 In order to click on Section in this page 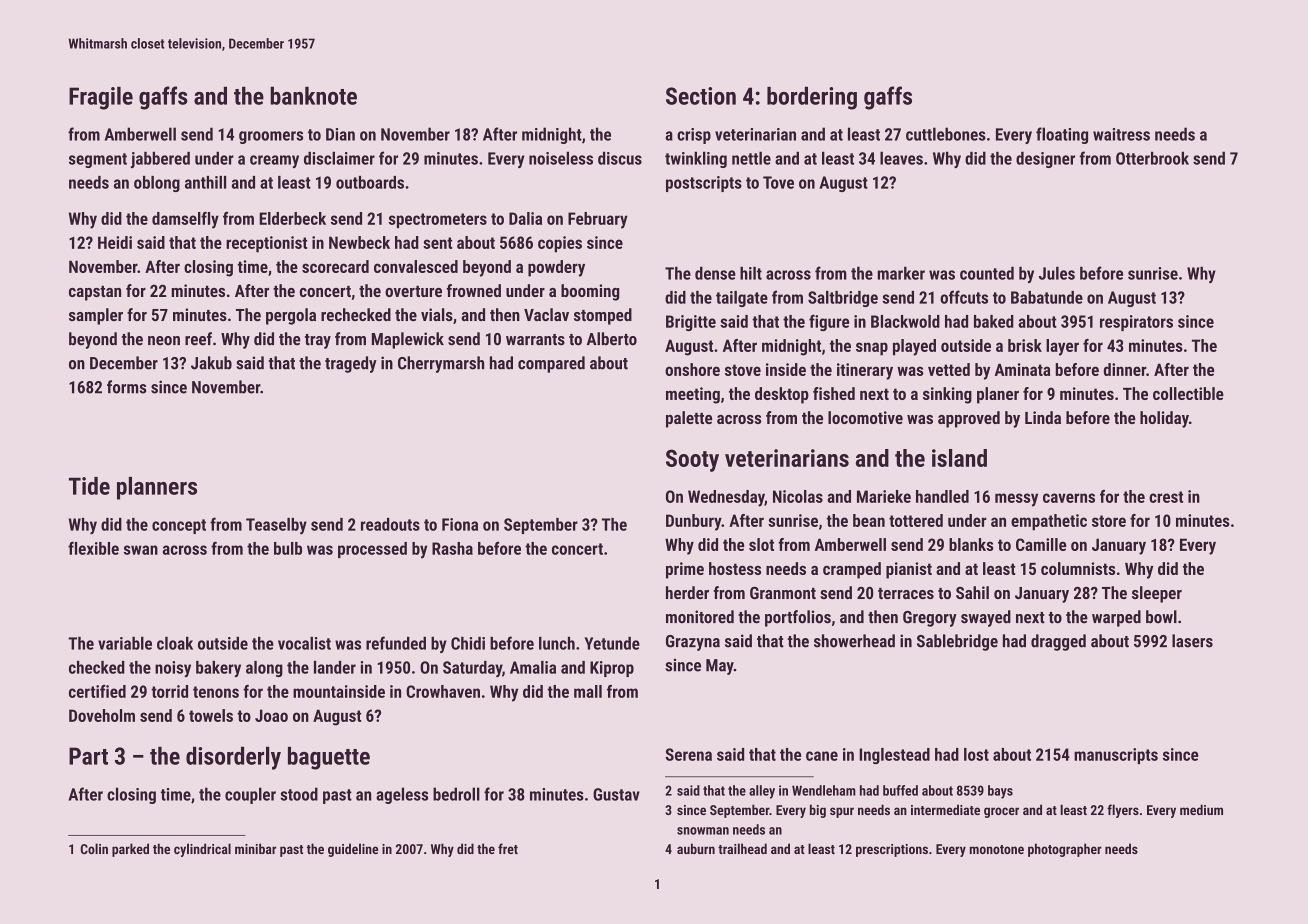, I will do `click(701, 96)`.
